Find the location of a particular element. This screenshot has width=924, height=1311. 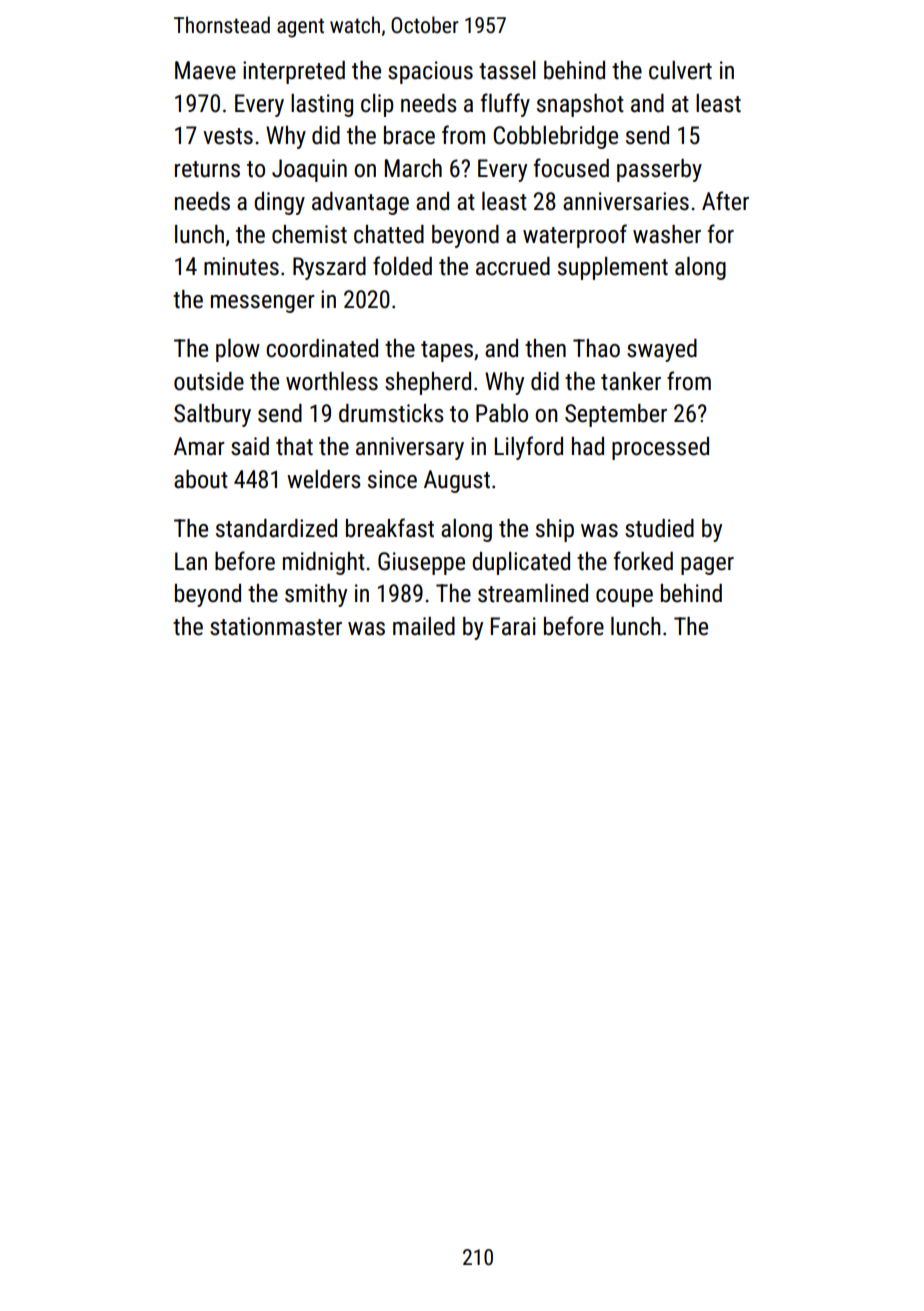

brace is located at coordinates (409, 135).
